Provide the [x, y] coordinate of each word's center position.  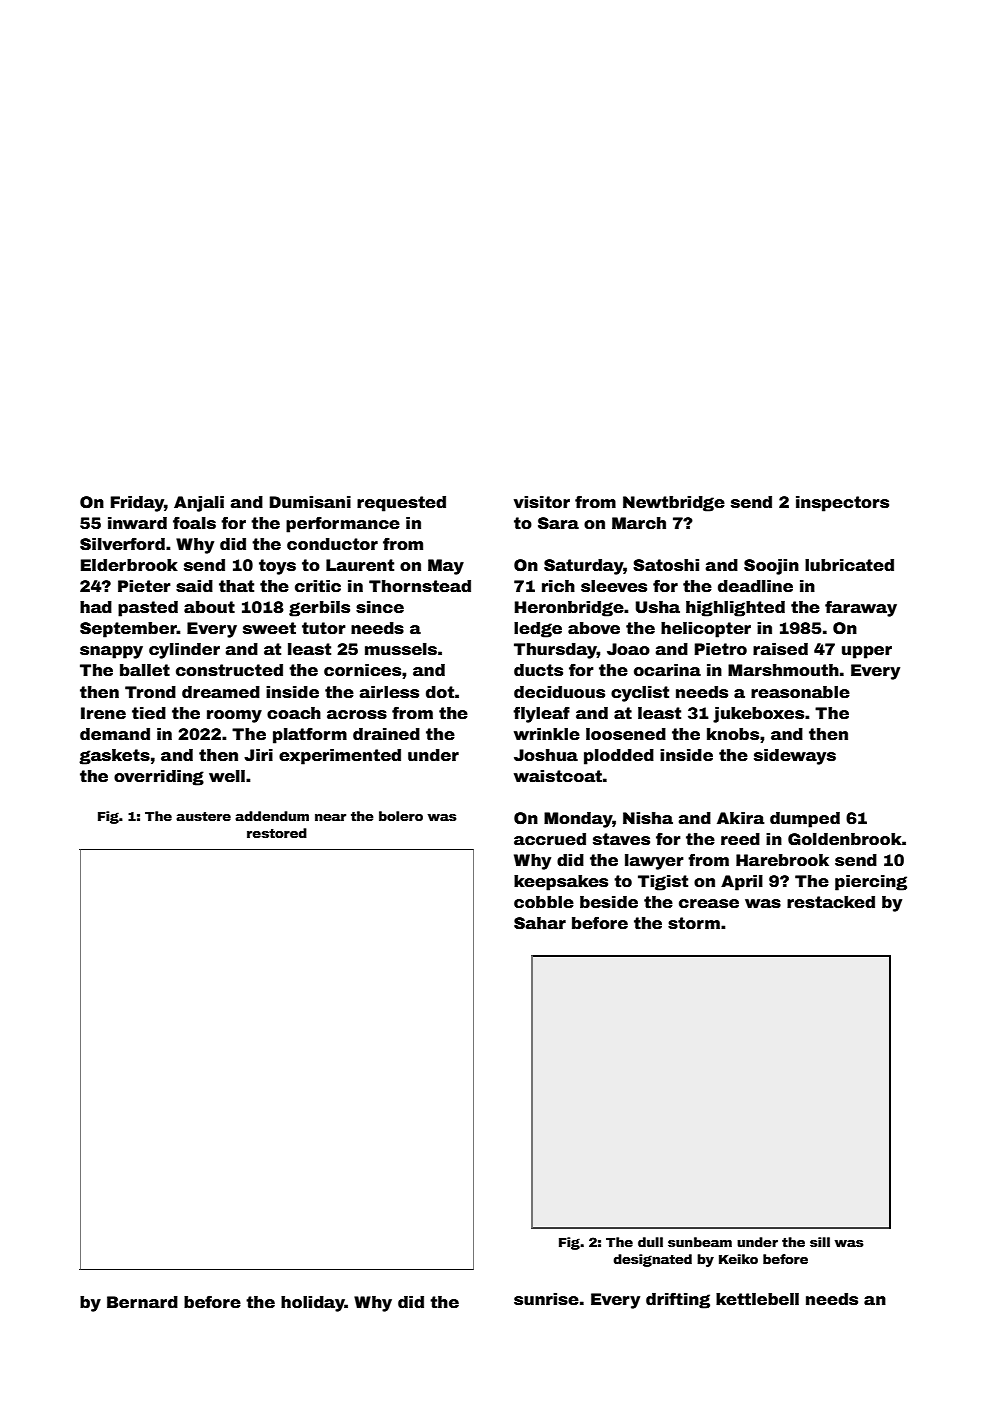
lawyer [654, 862]
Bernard [142, 1302]
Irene [103, 713]
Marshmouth [783, 670]
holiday [313, 1304]
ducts [538, 670]
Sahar [540, 923]
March [639, 523]
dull [650, 1242]
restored [277, 833]
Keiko [738, 1259]
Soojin [771, 567]
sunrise [546, 1299]
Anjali [199, 504]
